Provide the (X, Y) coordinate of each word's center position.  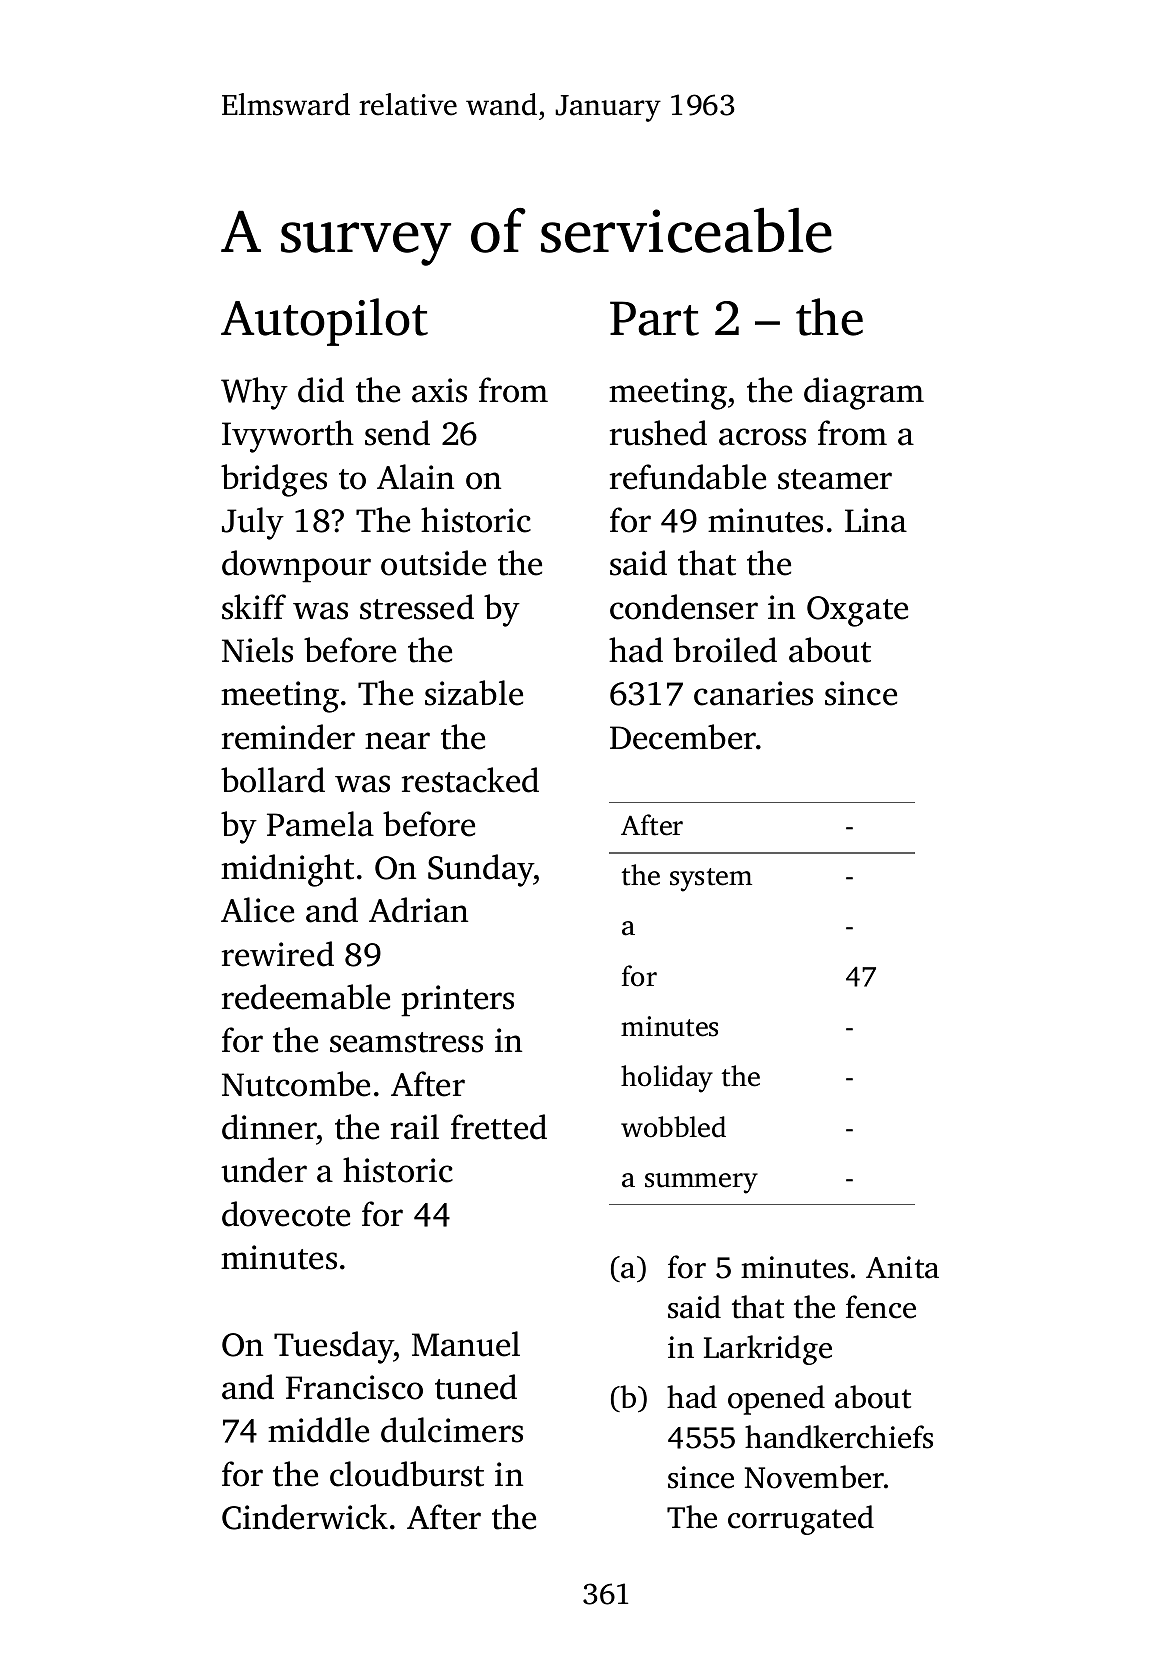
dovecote (286, 1214)
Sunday (481, 870)
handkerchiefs (839, 1437)
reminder (288, 737)
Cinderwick (305, 1517)
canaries (753, 693)
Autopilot (324, 322)
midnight (287, 870)
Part (654, 318)
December (683, 737)
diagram (864, 393)
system (711, 880)
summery (701, 1183)
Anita (902, 1267)
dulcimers (452, 1430)
